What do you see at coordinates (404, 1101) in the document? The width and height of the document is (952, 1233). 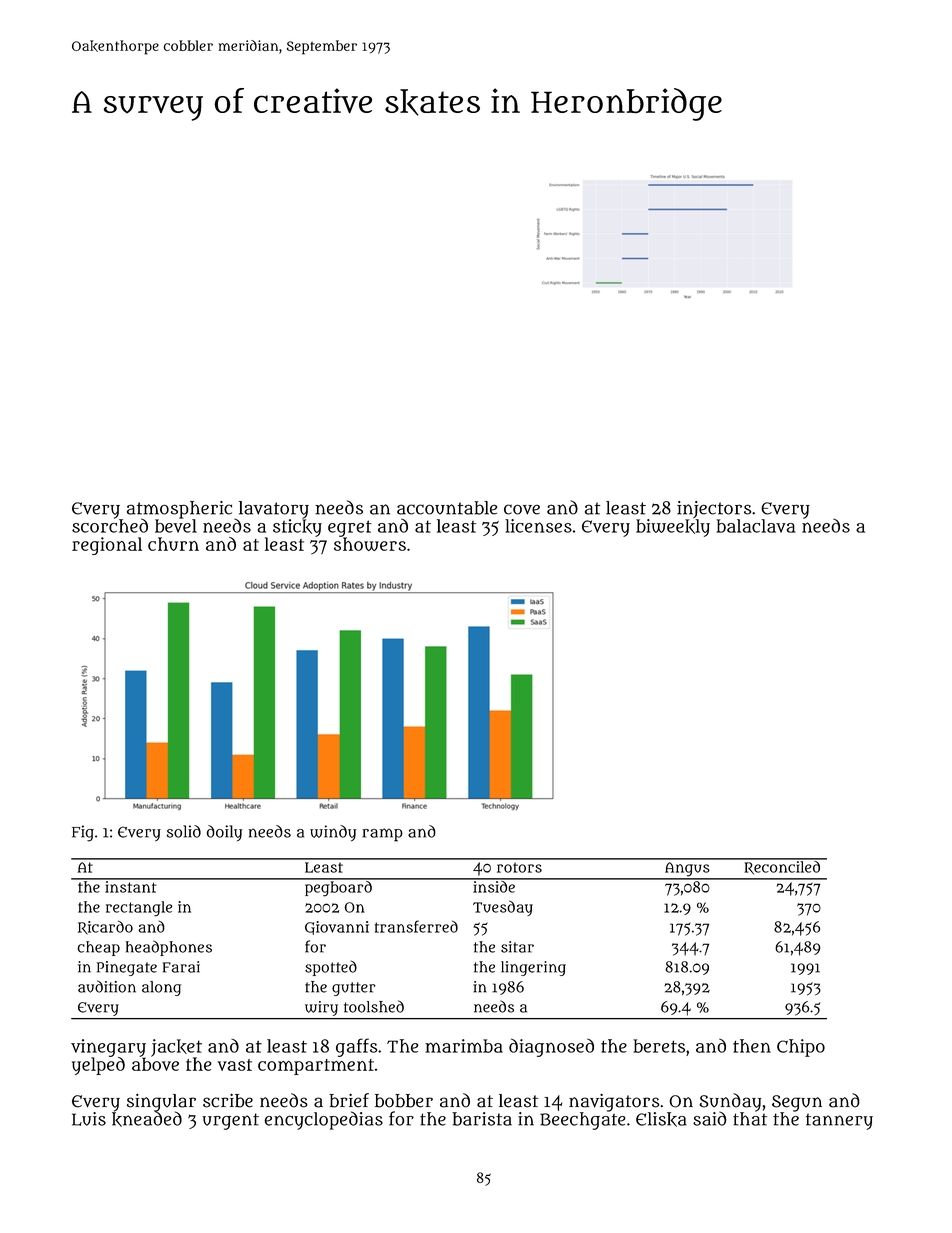 I see `bobber` at bounding box center [404, 1101].
